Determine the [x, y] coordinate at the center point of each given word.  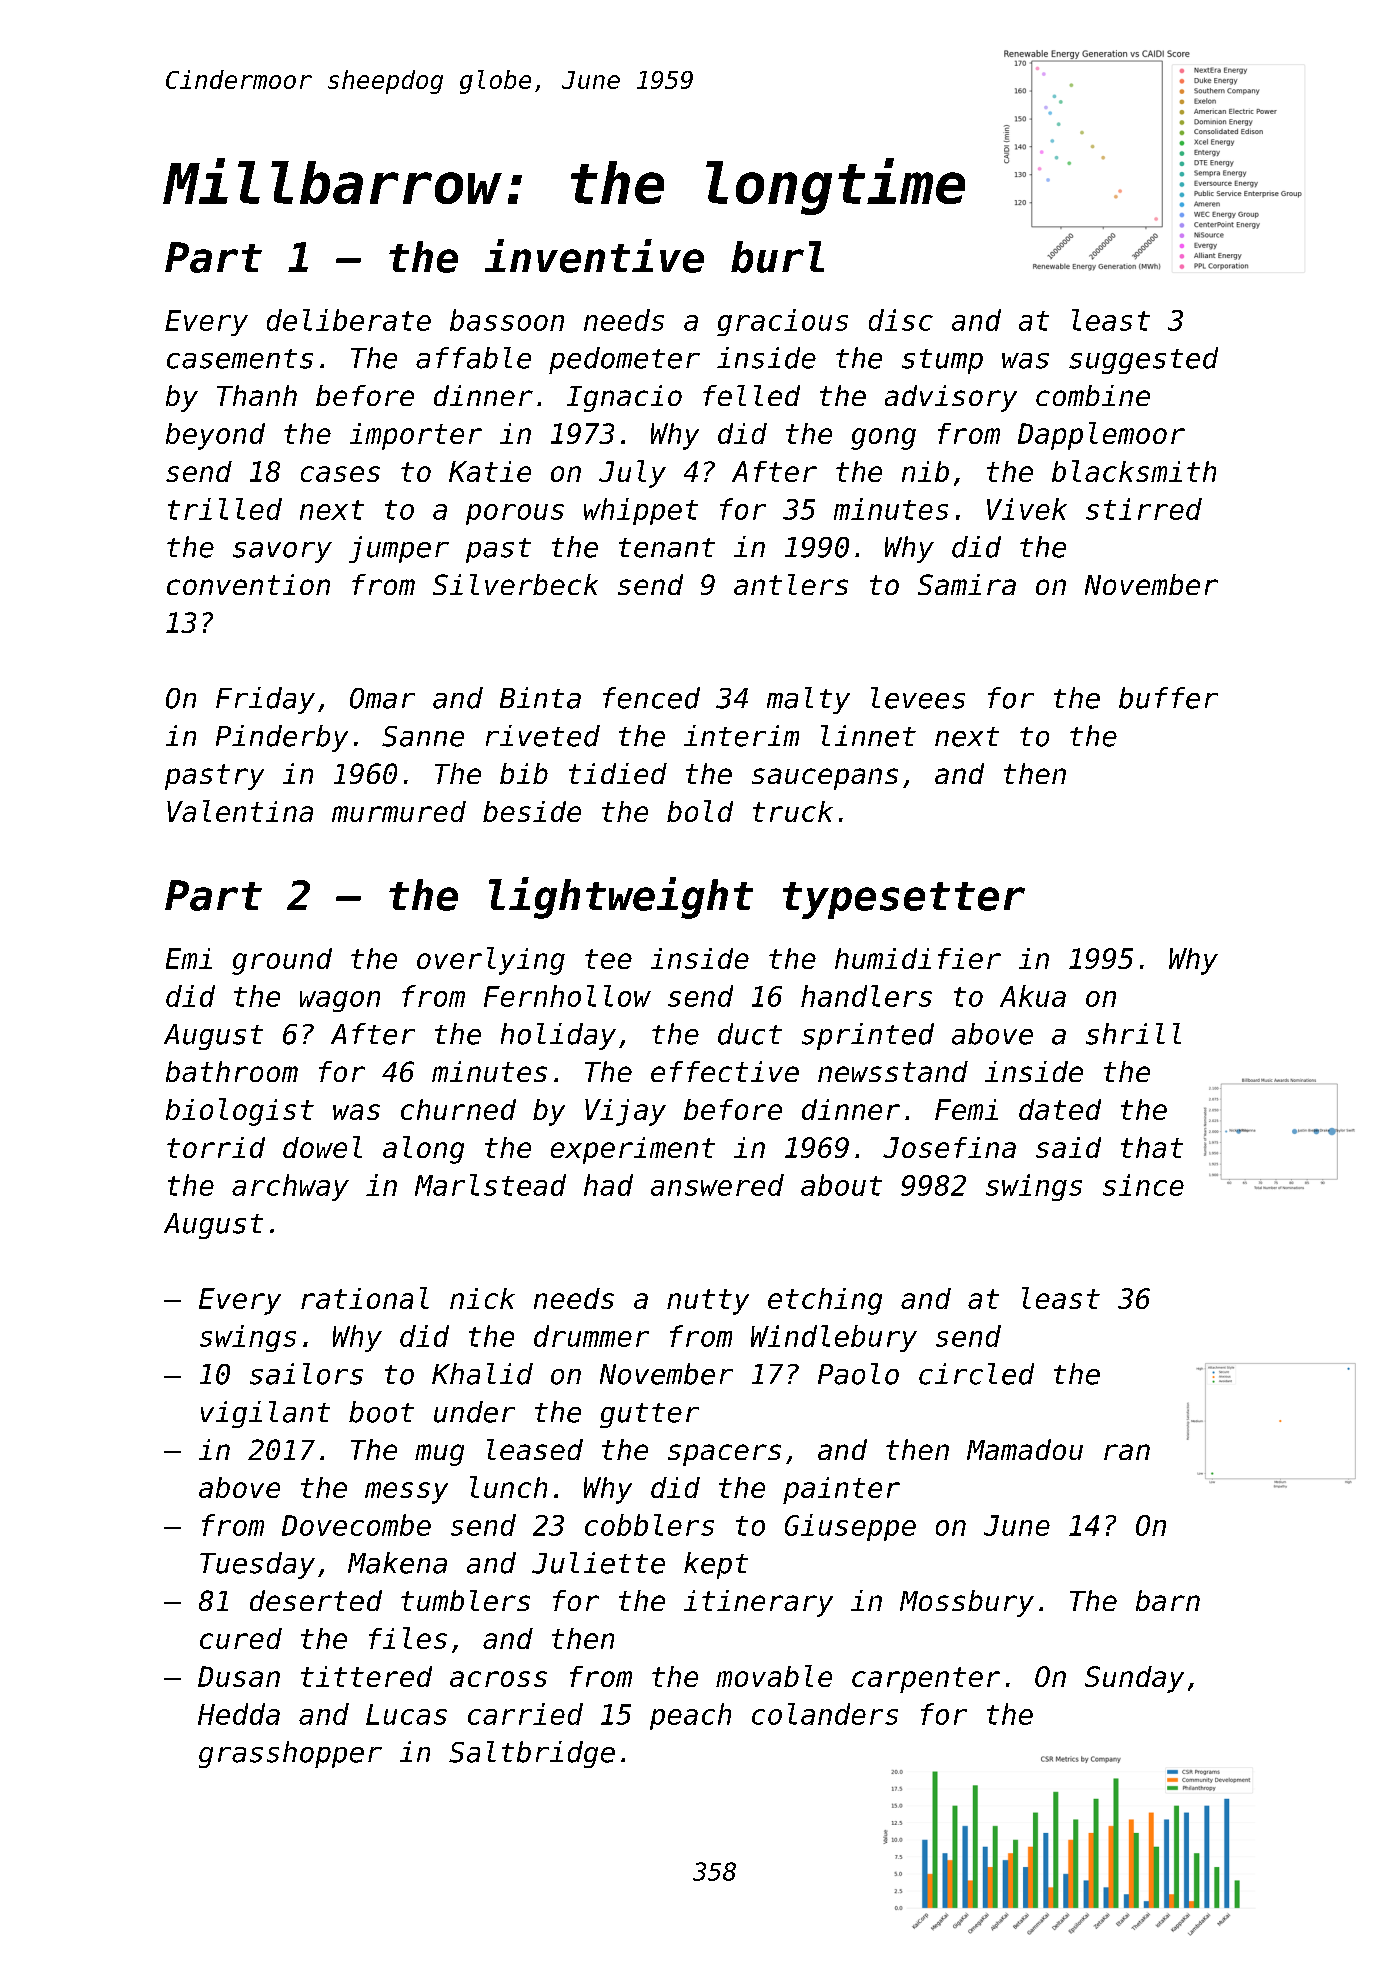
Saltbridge [532, 1754]
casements [240, 359]
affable [473, 358]
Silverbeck [515, 584]
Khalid [482, 1374]
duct [750, 1034]
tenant [667, 548]
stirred [1144, 509]
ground [282, 961]
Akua [1033, 996]
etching [825, 1301]
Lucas [406, 1714]
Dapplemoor [1101, 436]
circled [976, 1374]
